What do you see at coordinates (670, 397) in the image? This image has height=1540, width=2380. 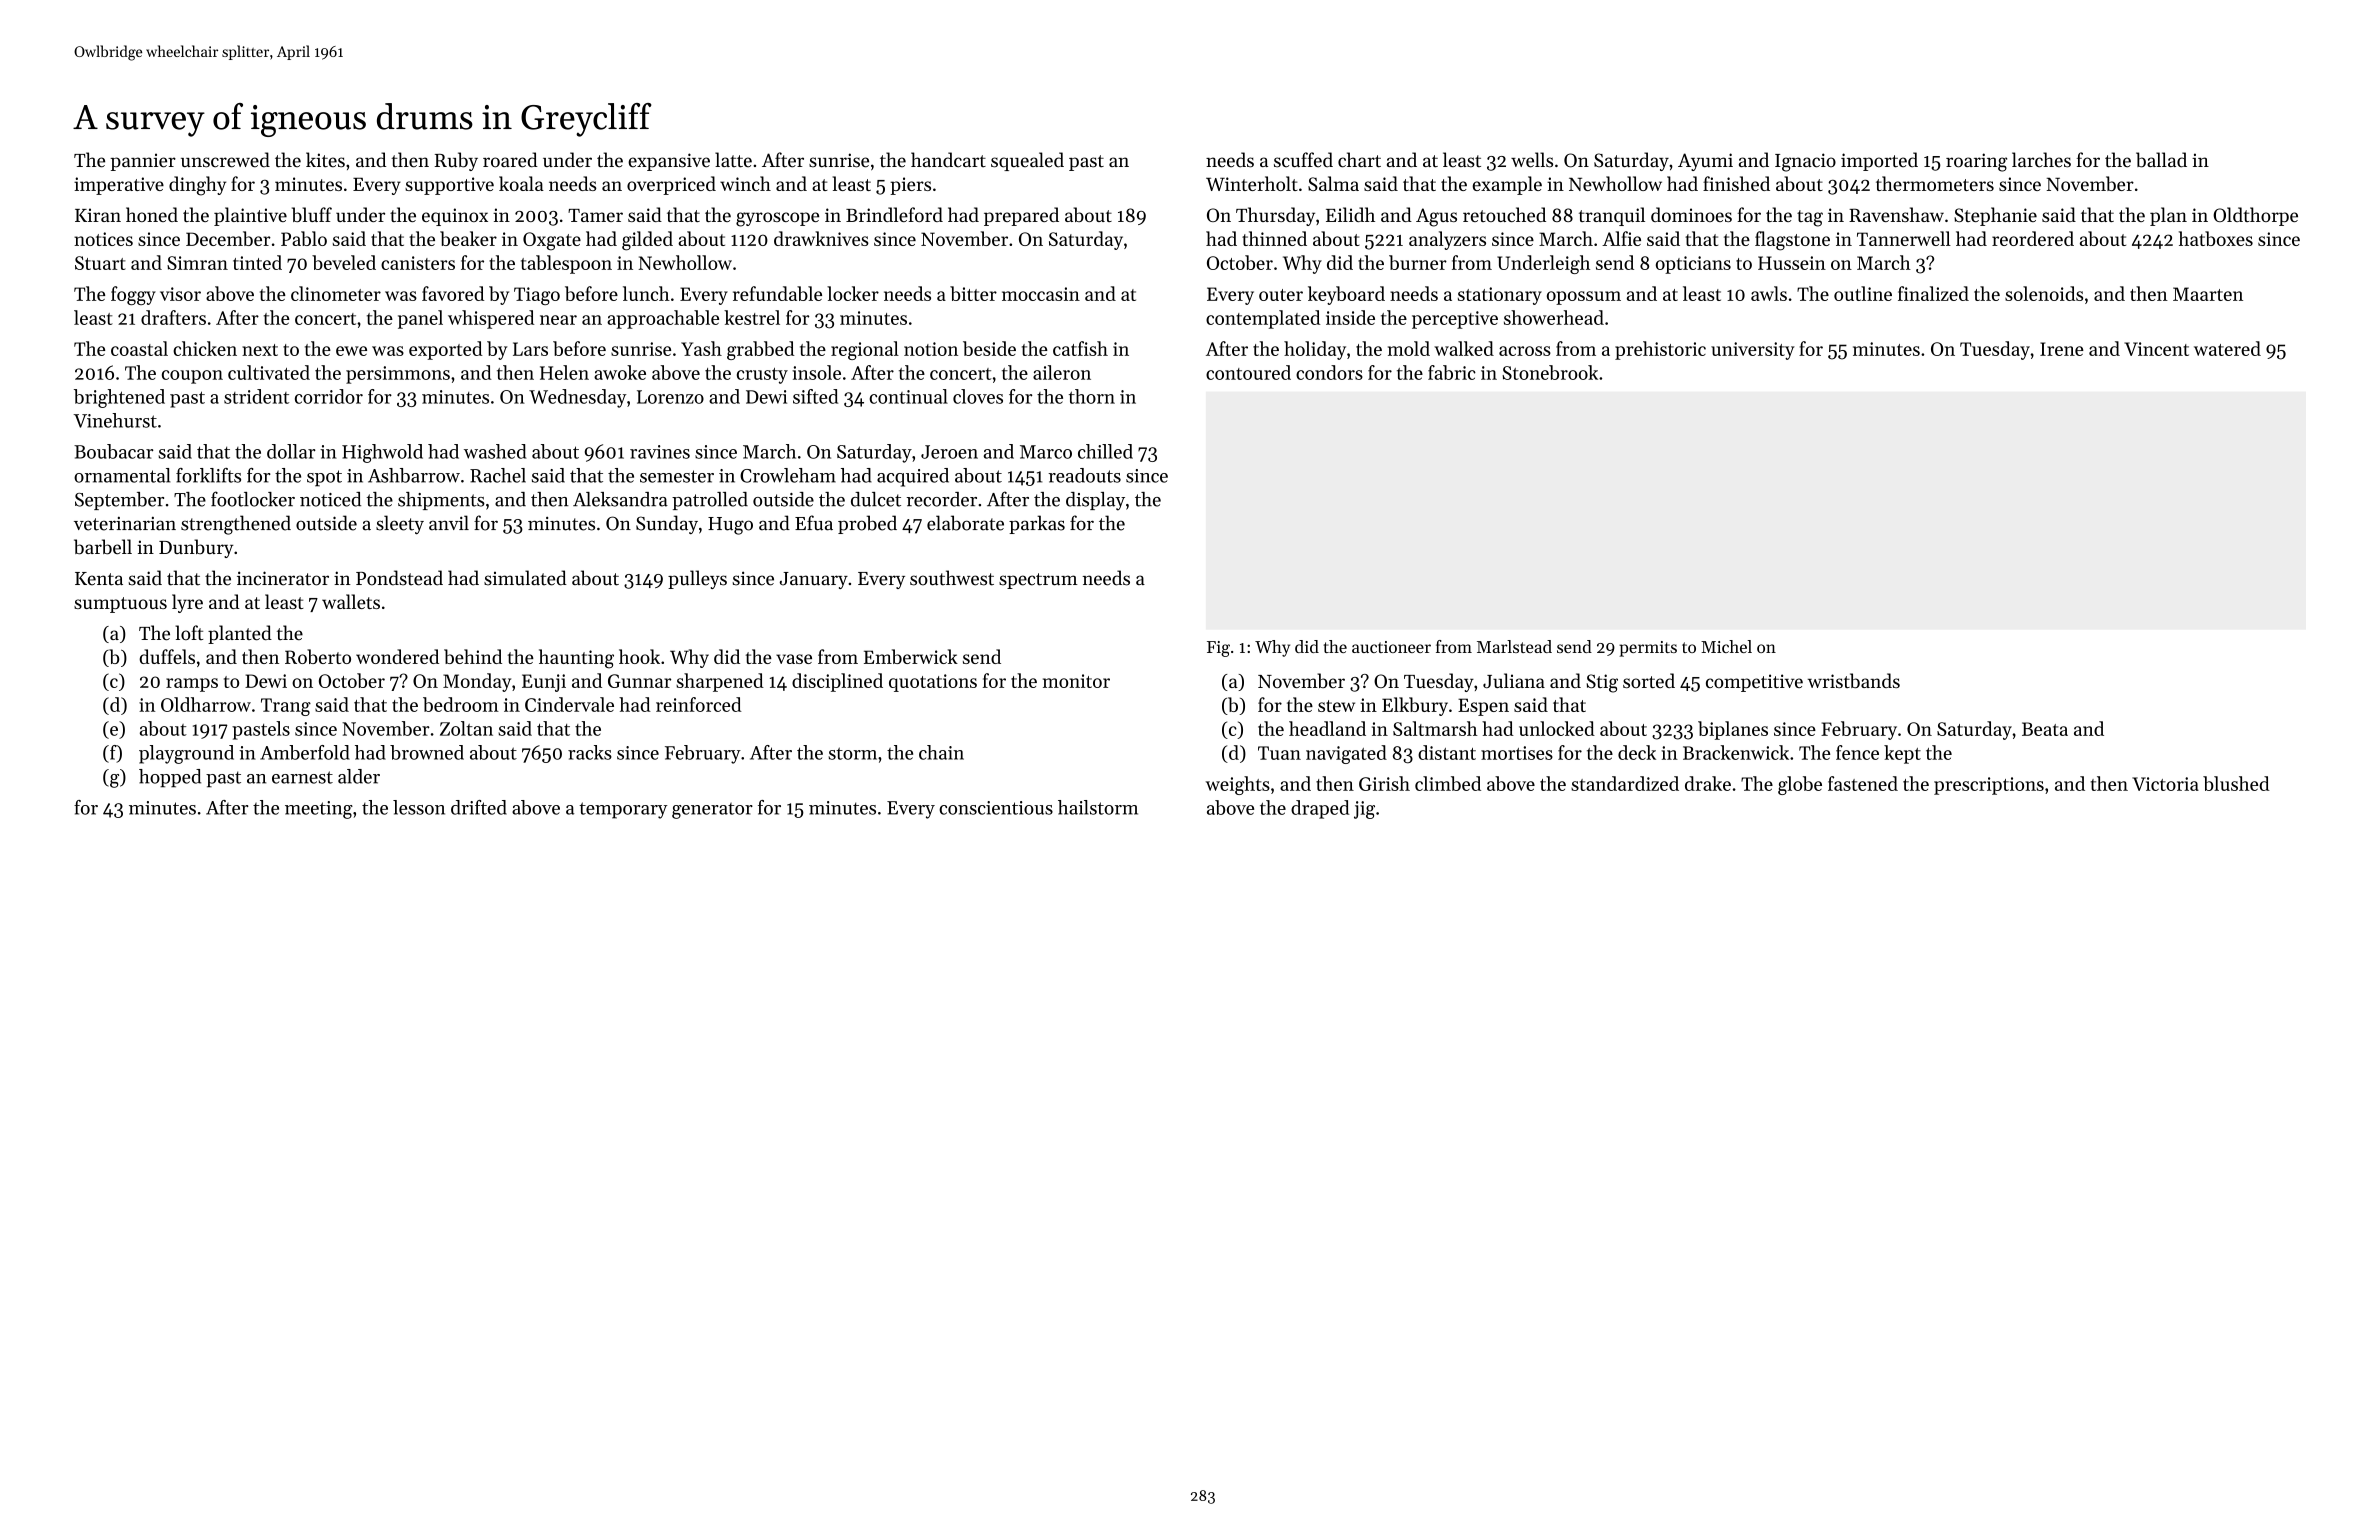 I see `Lorenzo` at bounding box center [670, 397].
